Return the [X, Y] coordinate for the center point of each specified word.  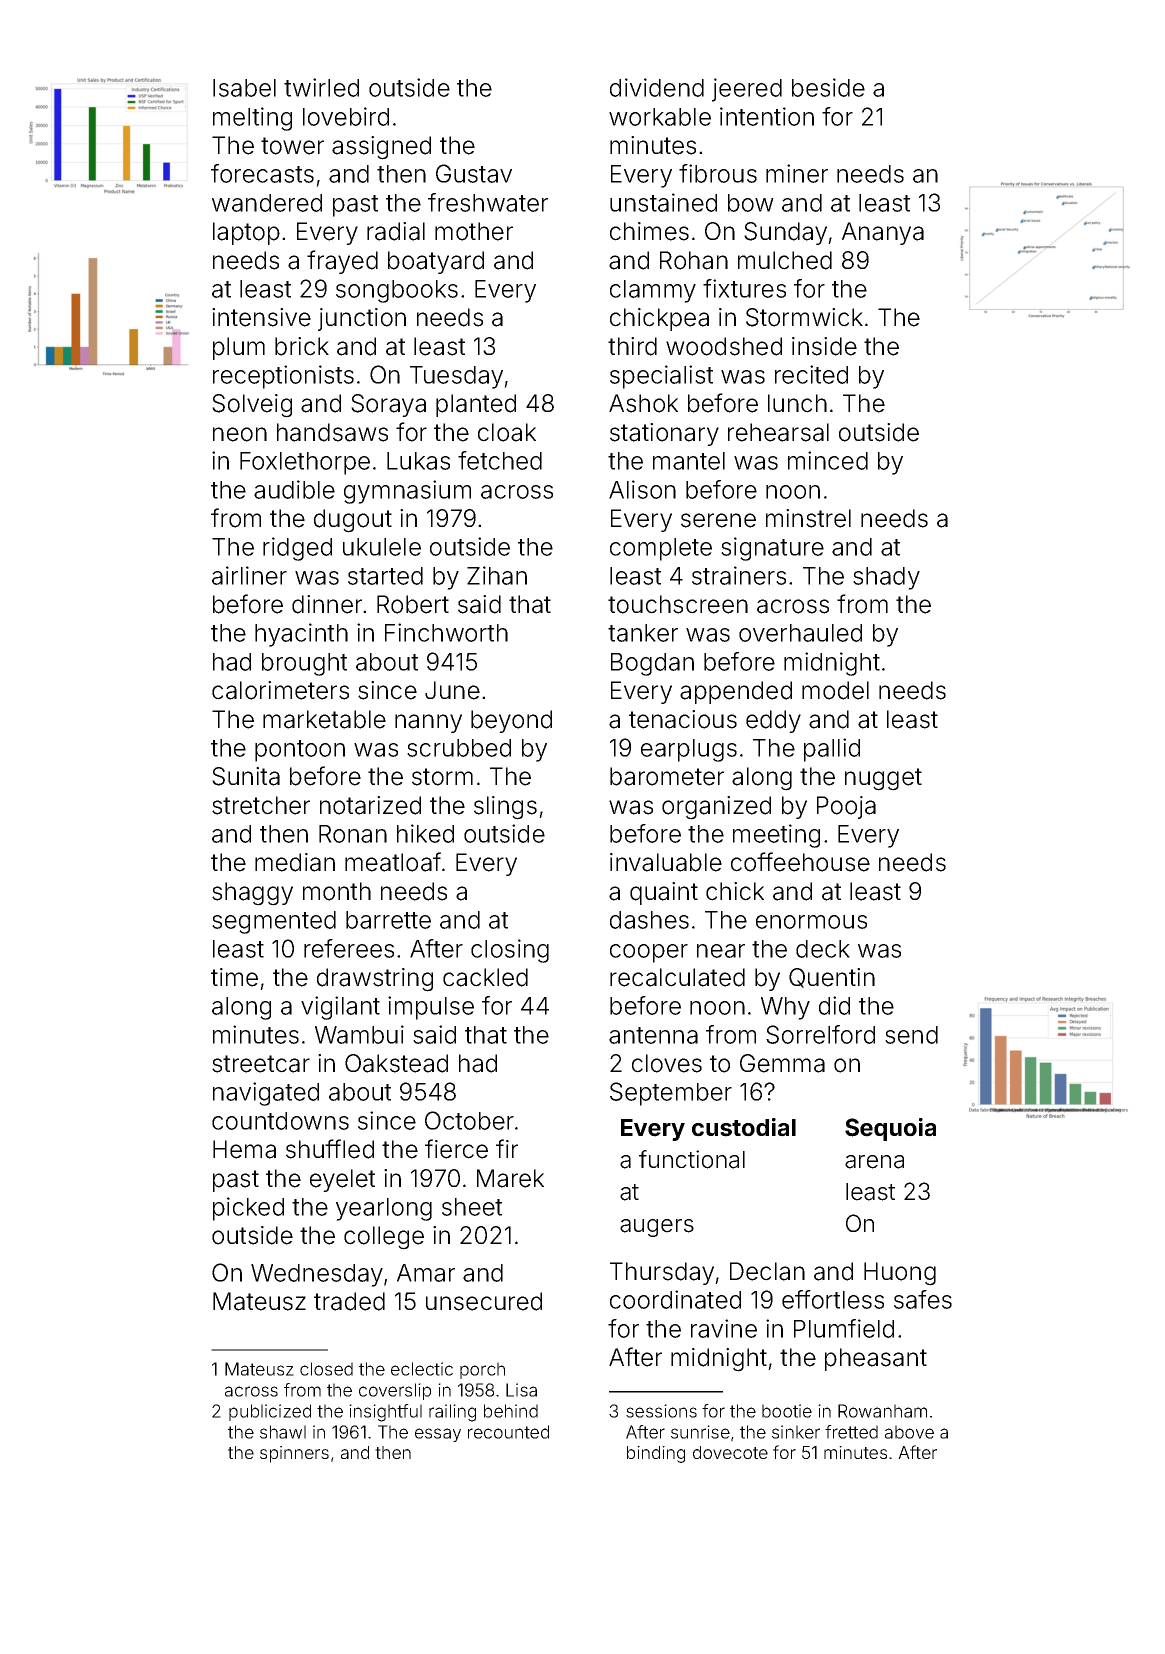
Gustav [474, 173]
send [911, 1035]
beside [828, 87]
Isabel [244, 88]
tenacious [683, 719]
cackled [485, 977]
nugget [883, 779]
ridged [297, 549]
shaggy [252, 894]
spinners [294, 1454]
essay [438, 1435]
